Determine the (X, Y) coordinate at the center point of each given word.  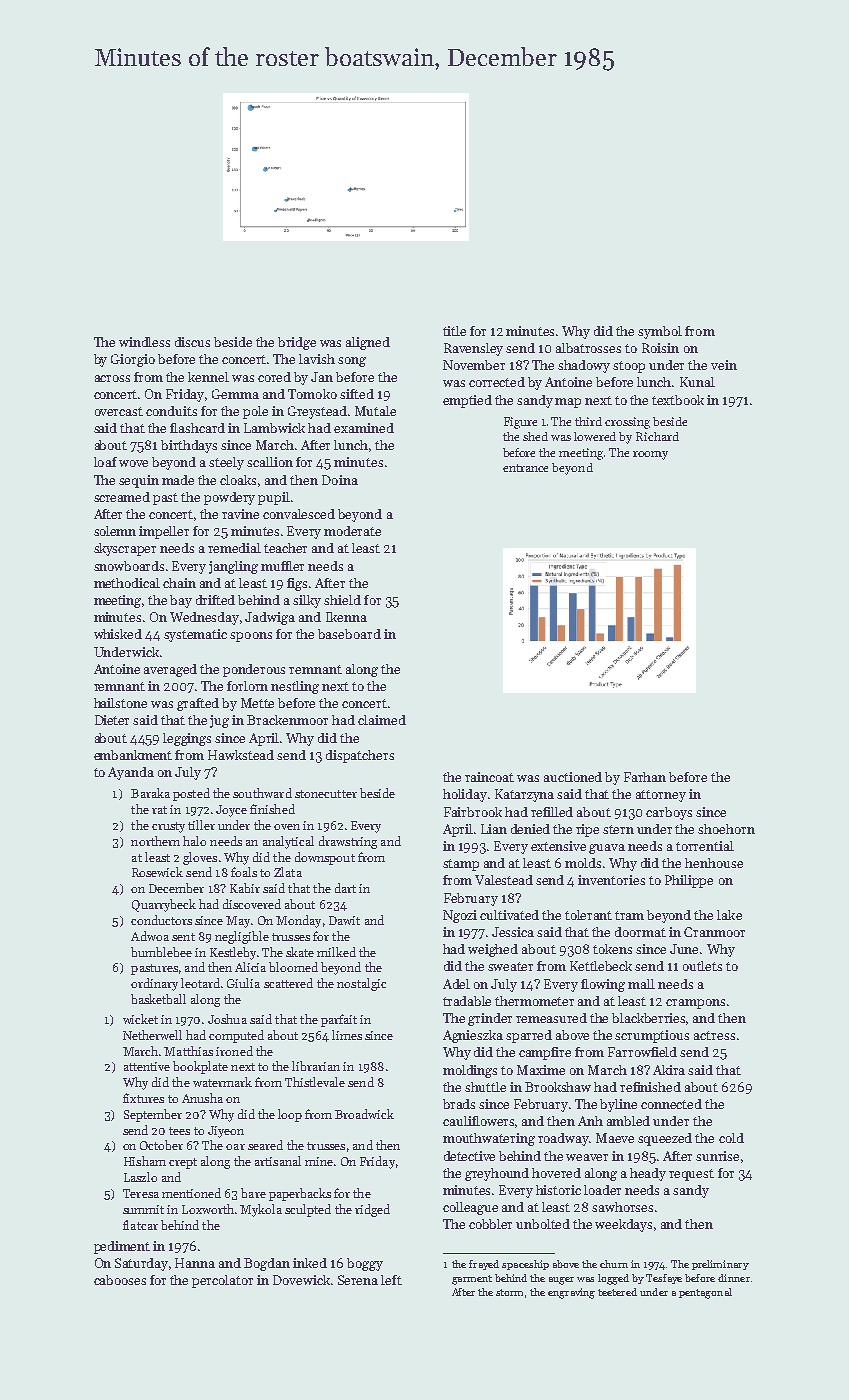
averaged (170, 670)
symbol (660, 332)
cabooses (120, 1280)
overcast (119, 411)
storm (509, 1292)
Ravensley (473, 349)
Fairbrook (473, 812)
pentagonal (705, 1293)
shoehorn (726, 829)
